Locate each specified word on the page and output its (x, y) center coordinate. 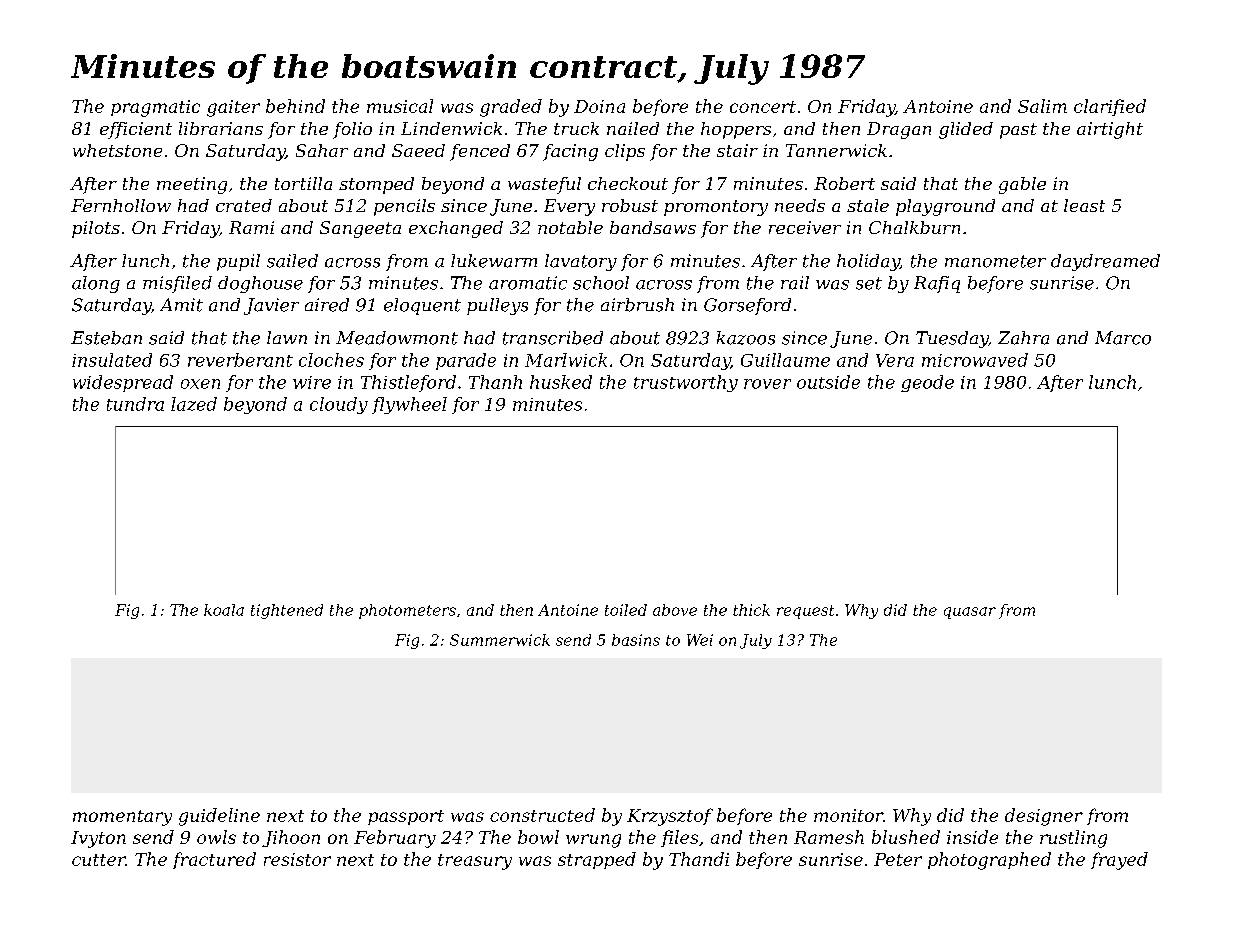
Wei (700, 640)
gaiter (233, 108)
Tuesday (952, 339)
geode (927, 383)
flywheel (409, 405)
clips (625, 152)
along (96, 284)
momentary (122, 818)
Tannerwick (836, 150)
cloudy (339, 405)
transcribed (553, 338)
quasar (970, 613)
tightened (287, 611)
